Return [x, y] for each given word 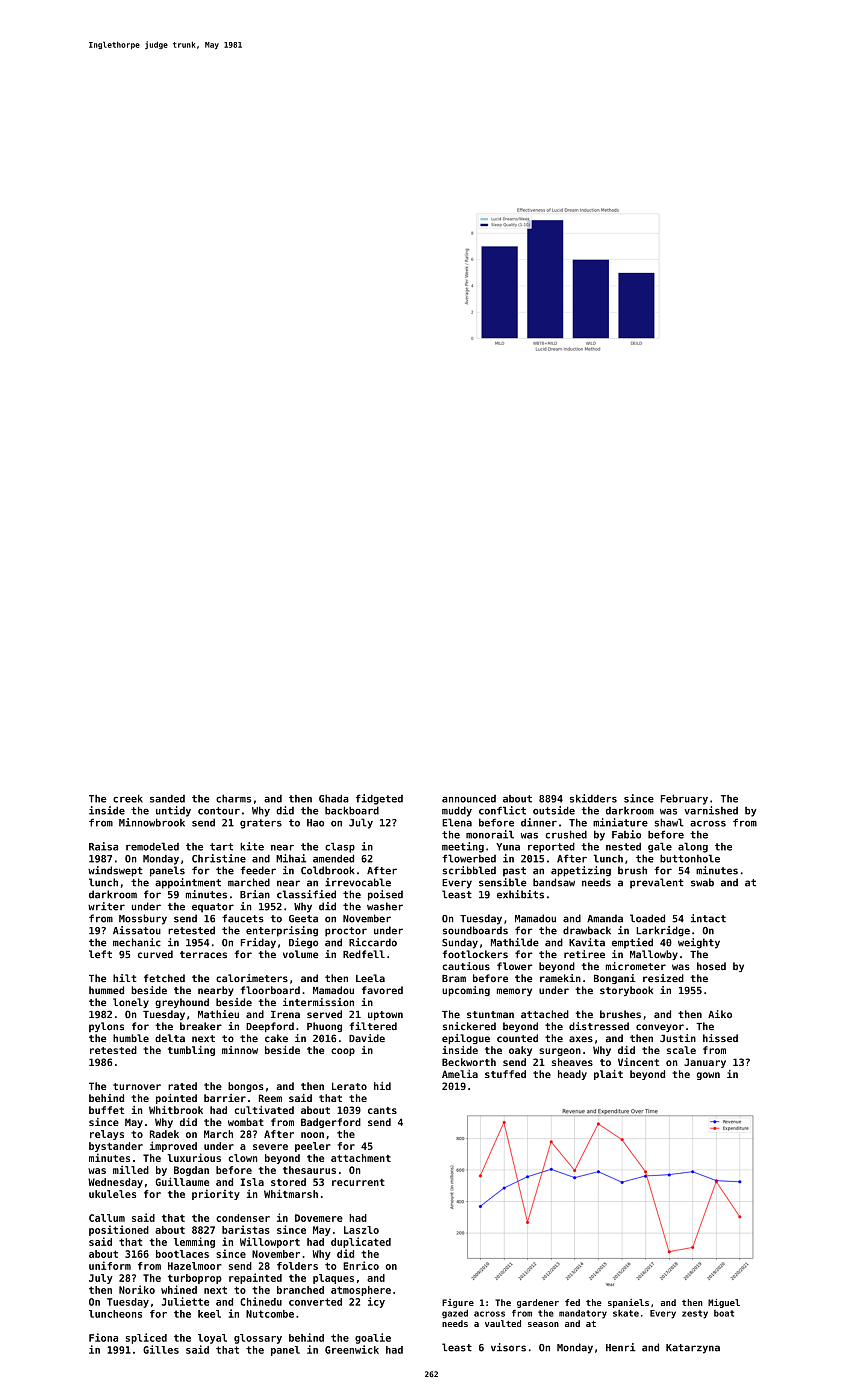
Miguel [724, 1303]
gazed [455, 1314]
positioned [119, 1230]
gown [708, 1076]
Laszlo [361, 1230]
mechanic [137, 942]
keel [209, 1314]
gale [660, 847]
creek [128, 798]
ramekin [560, 978]
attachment [361, 1158]
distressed [599, 1026]
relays [107, 1135]
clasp [340, 847]
